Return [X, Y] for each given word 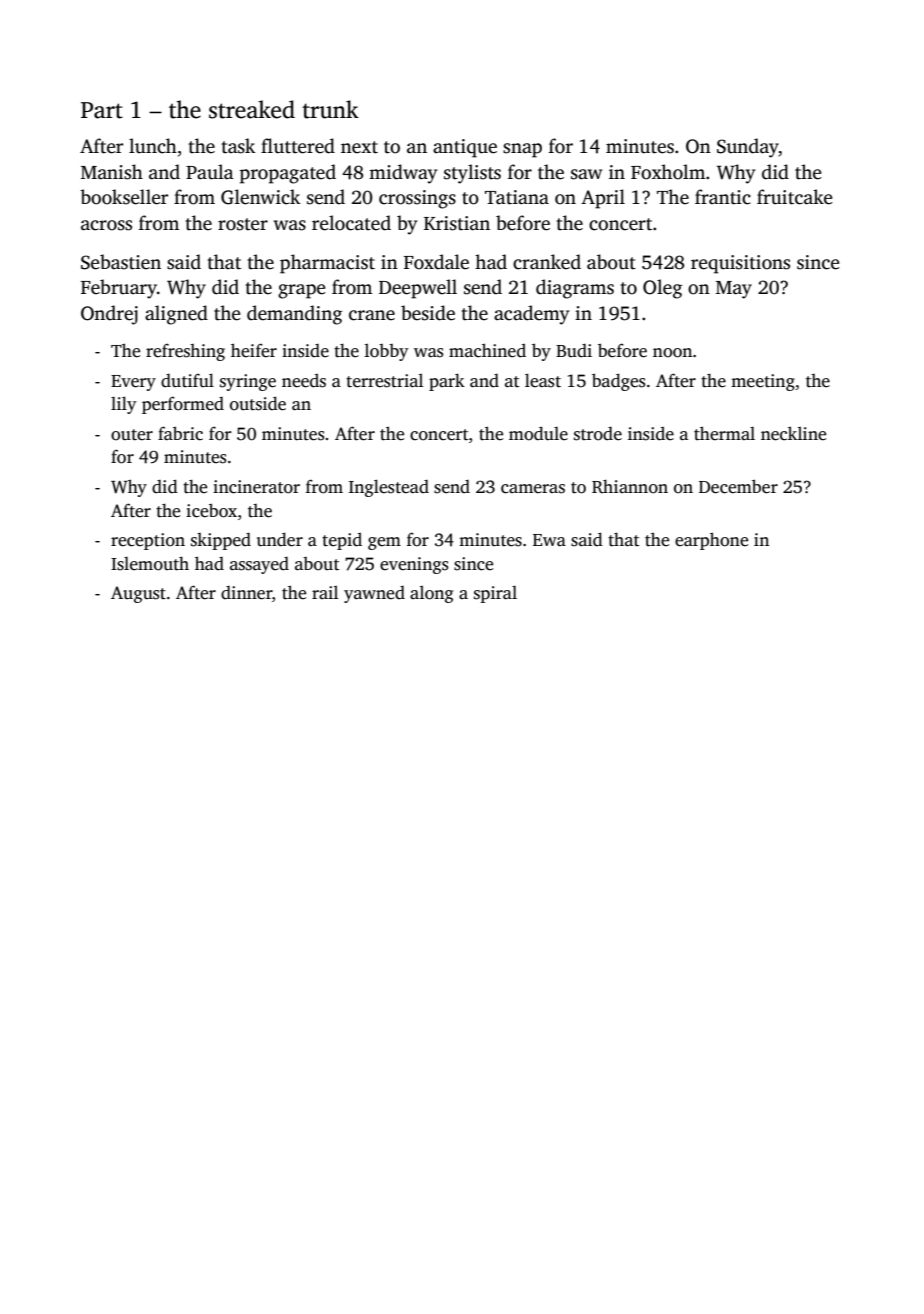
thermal [724, 433]
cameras [533, 489]
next [359, 147]
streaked [252, 109]
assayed [259, 565]
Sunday [748, 148]
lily [123, 405]
